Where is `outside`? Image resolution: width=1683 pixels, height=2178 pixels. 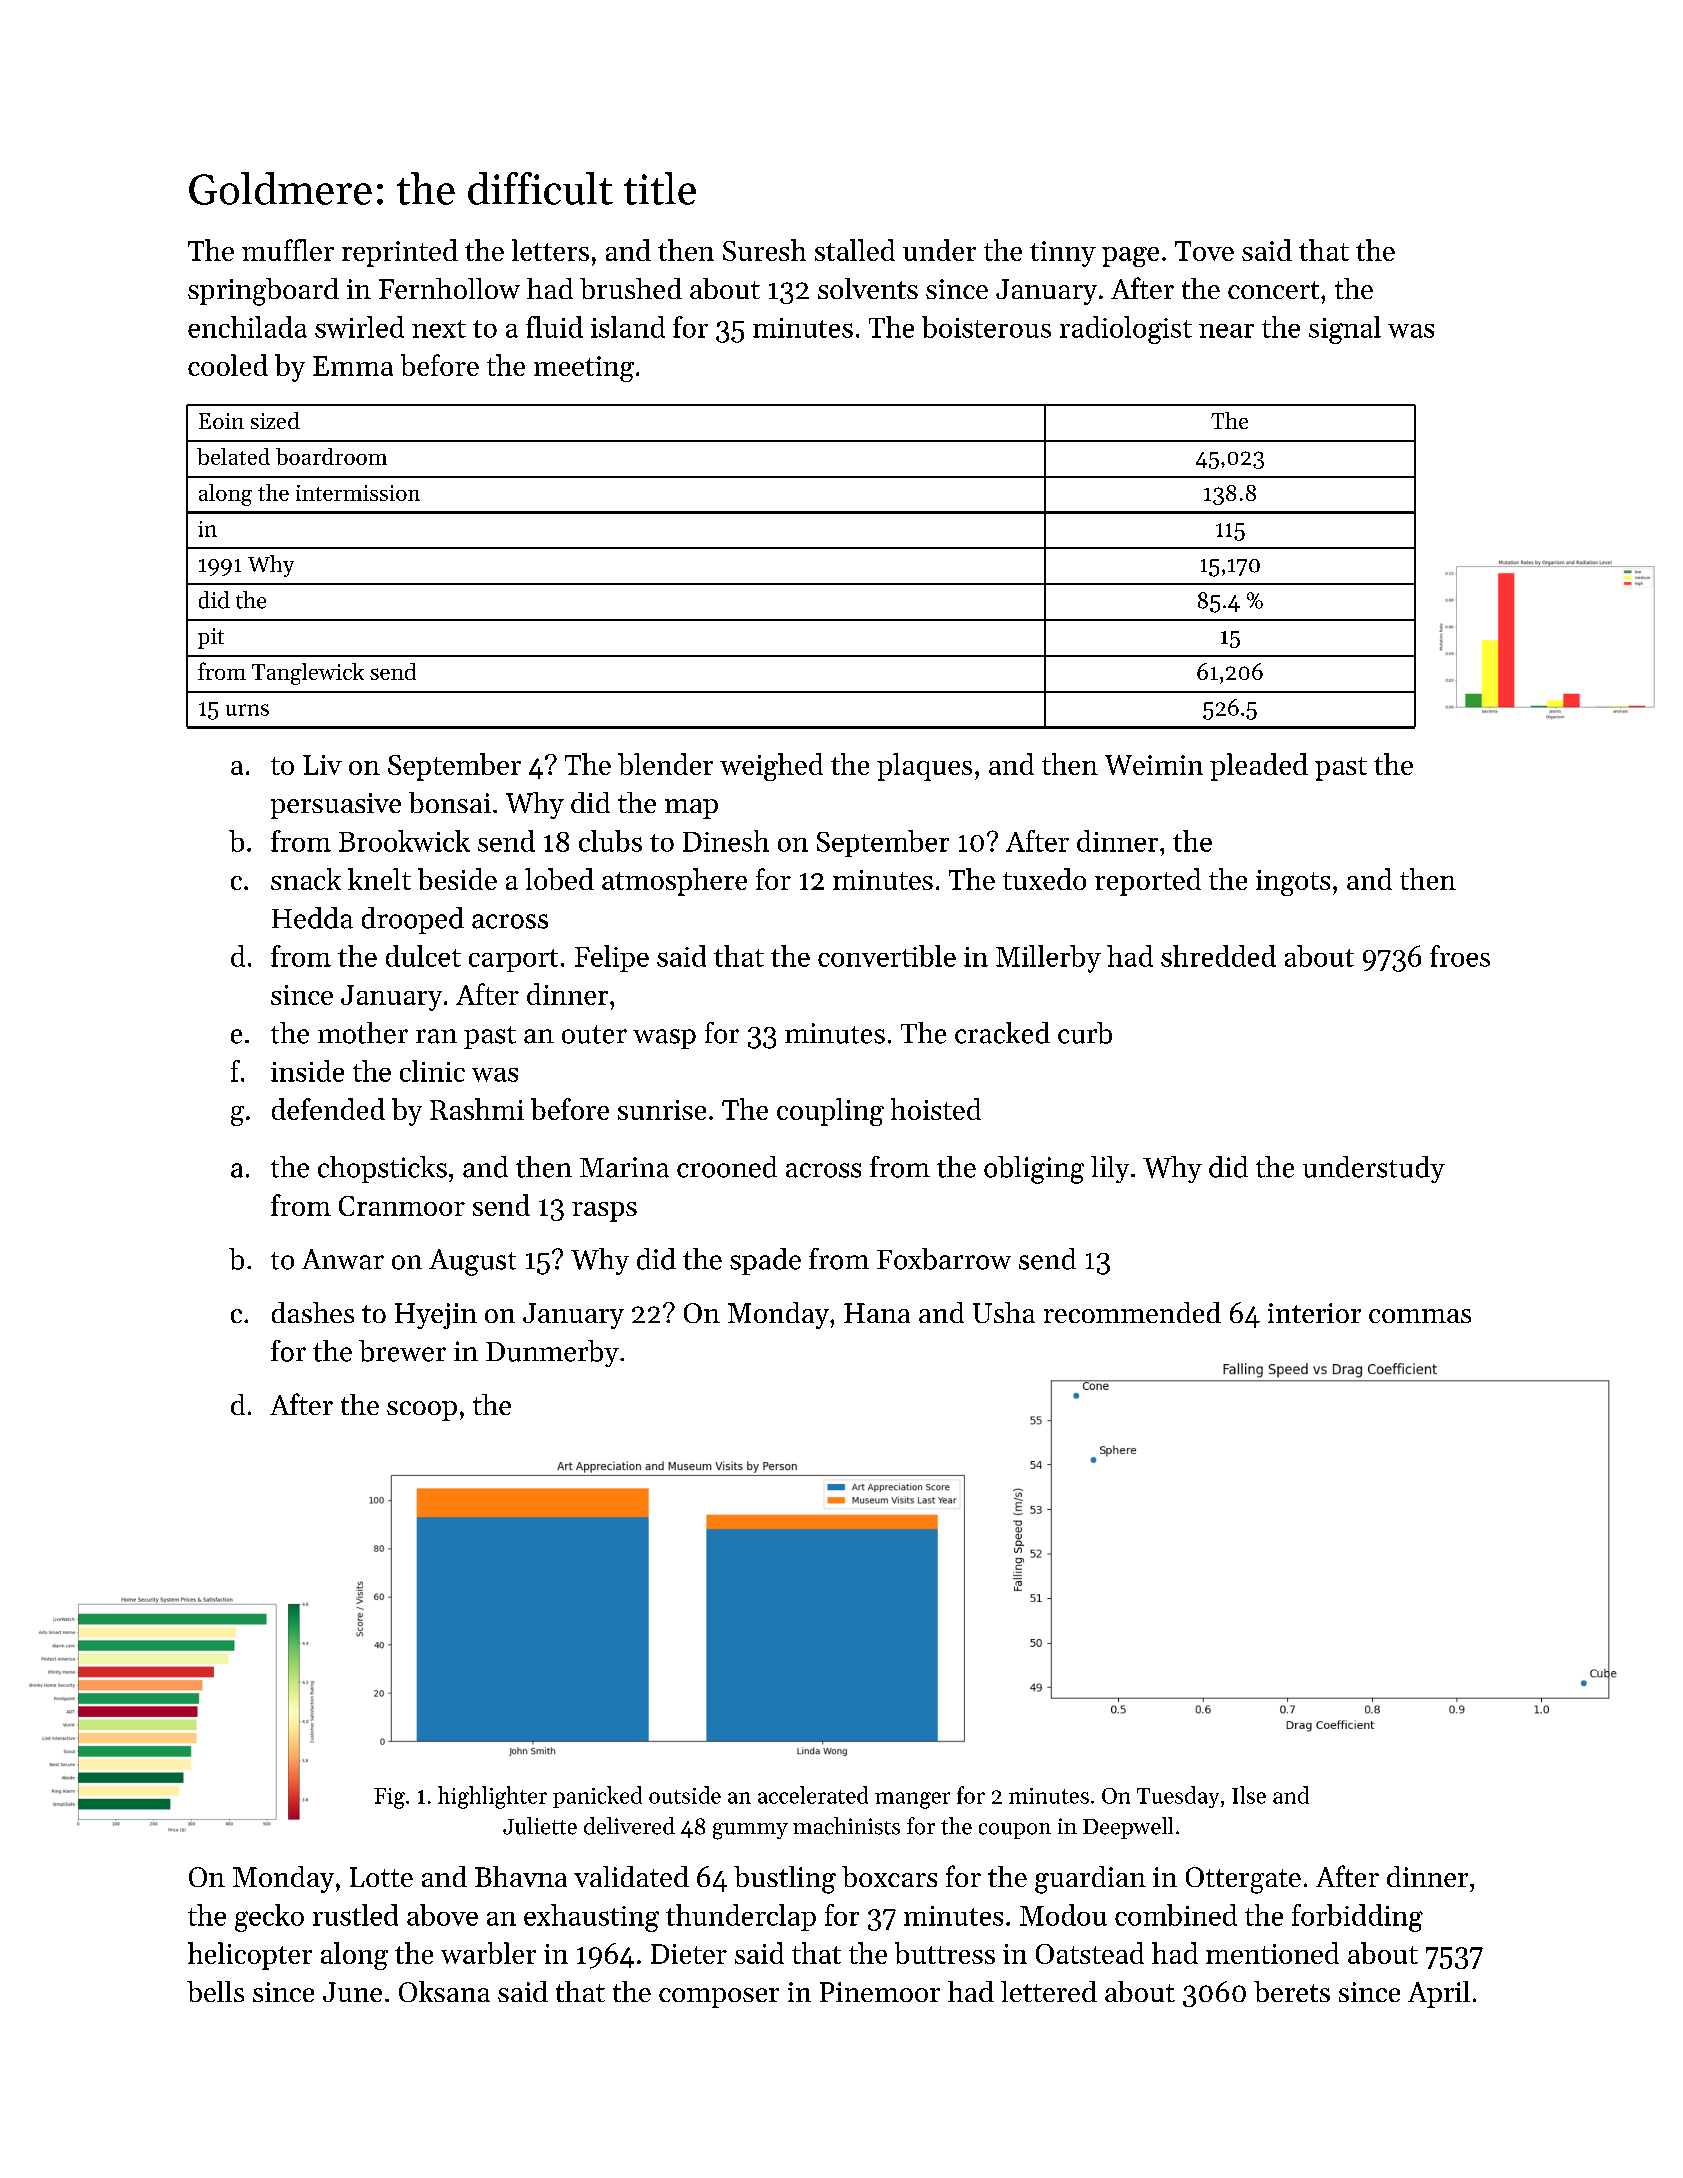 outside is located at coordinates (685, 1795).
